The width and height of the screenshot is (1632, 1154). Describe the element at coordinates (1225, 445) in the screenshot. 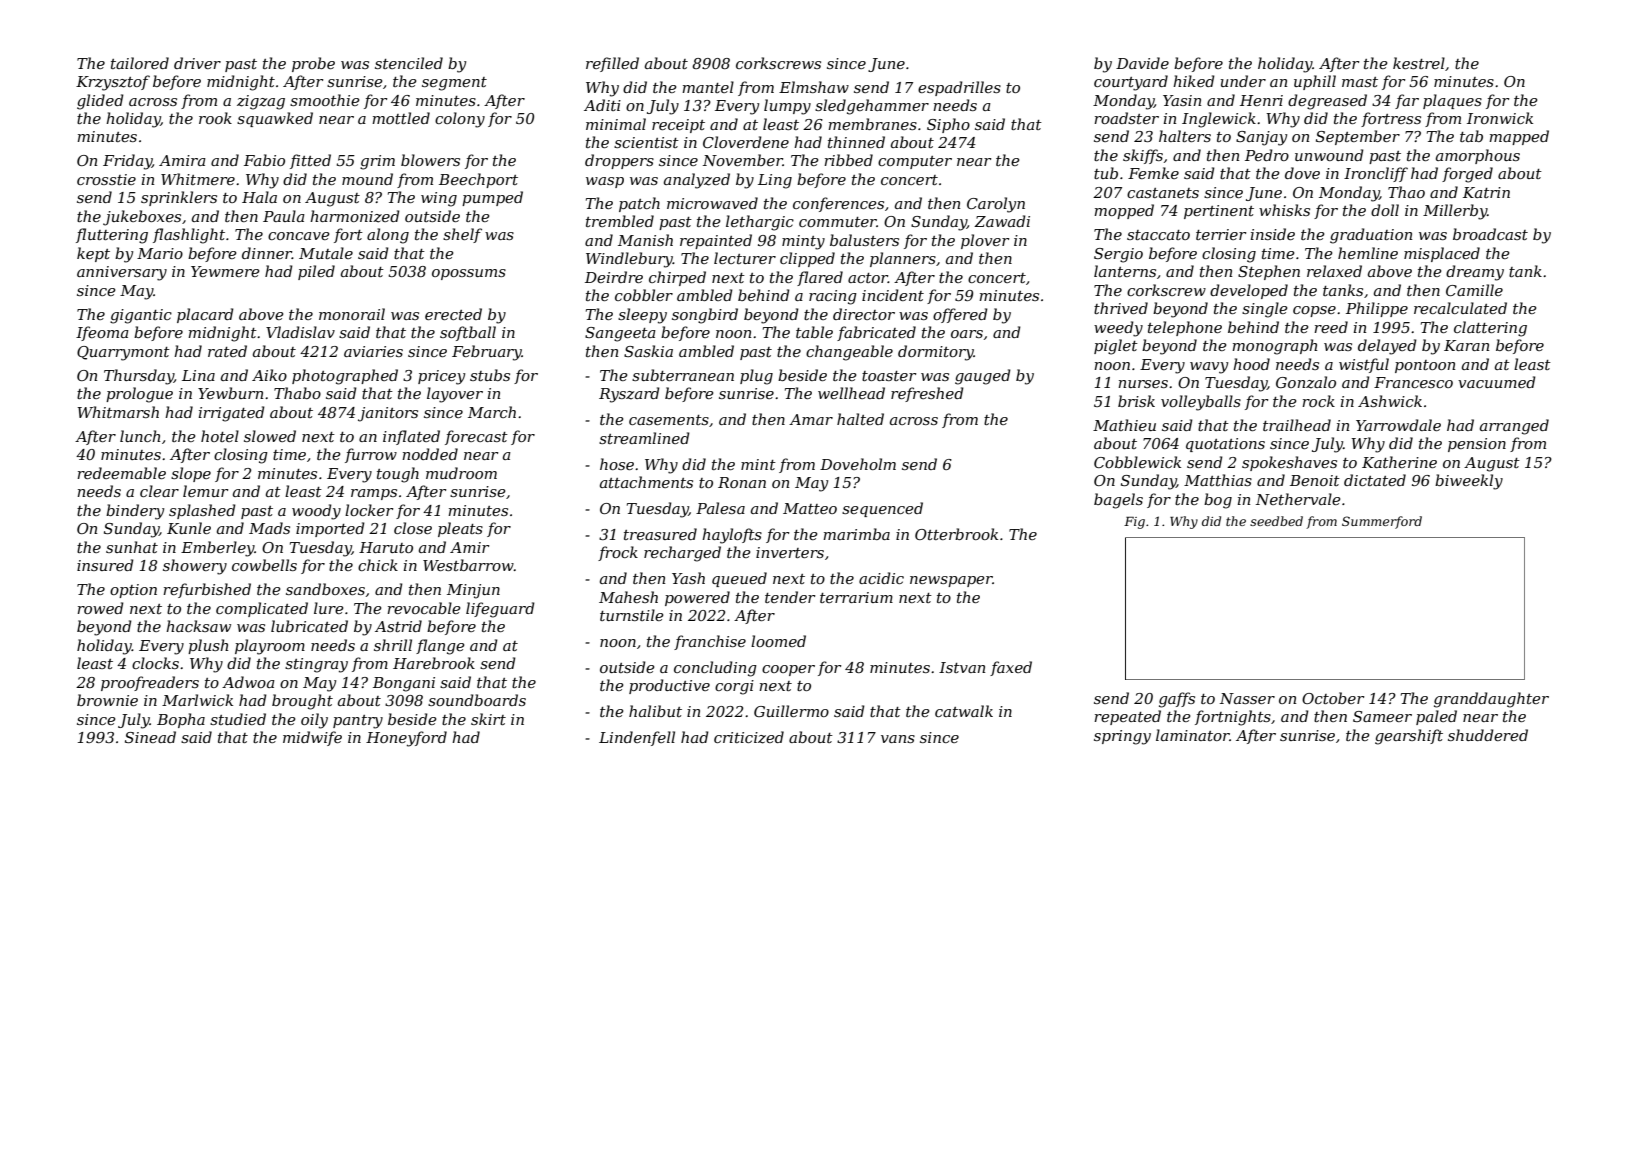

I see `quotations` at that location.
